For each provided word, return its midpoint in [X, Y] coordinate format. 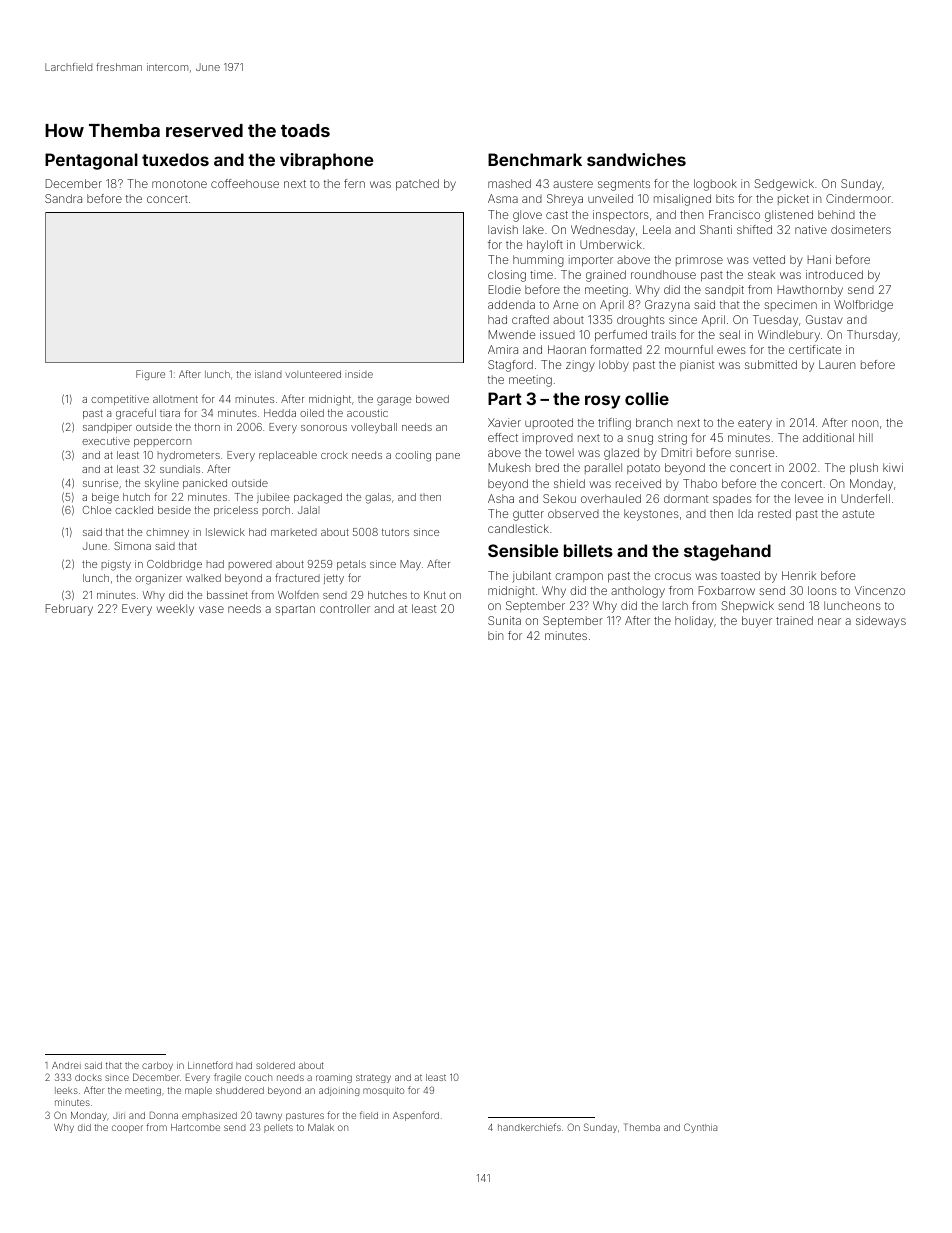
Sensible [523, 550]
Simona [132, 546]
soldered [275, 1065]
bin [495, 635]
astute [858, 514]
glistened [789, 216]
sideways [881, 622]
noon [865, 423]
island [268, 374]
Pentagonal [91, 161]
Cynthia [700, 1128]
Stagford [510, 366]
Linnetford [210, 1065]
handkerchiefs [529, 1127]
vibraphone [326, 161]
